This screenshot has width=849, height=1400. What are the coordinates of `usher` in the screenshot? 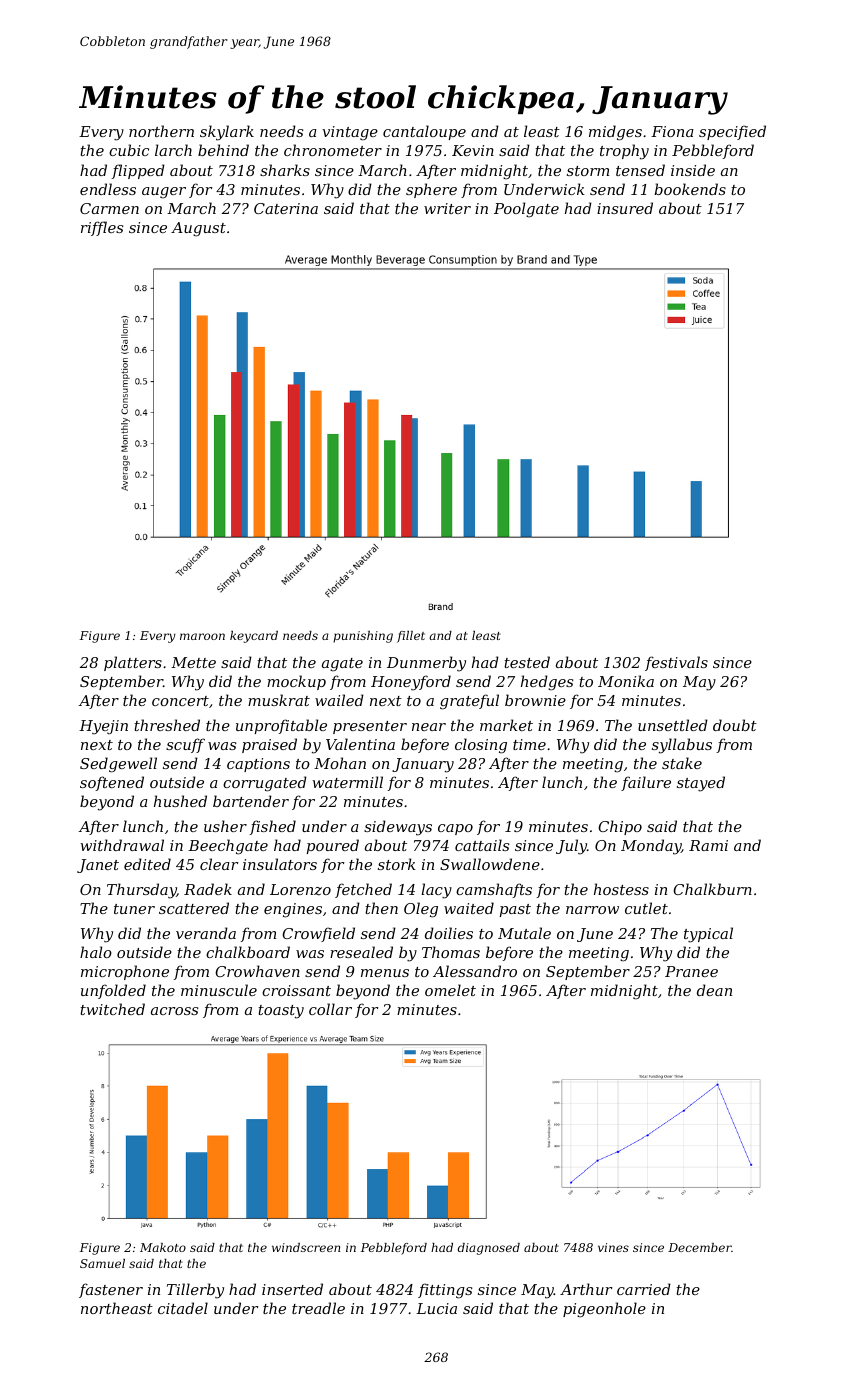 It's located at (225, 826).
